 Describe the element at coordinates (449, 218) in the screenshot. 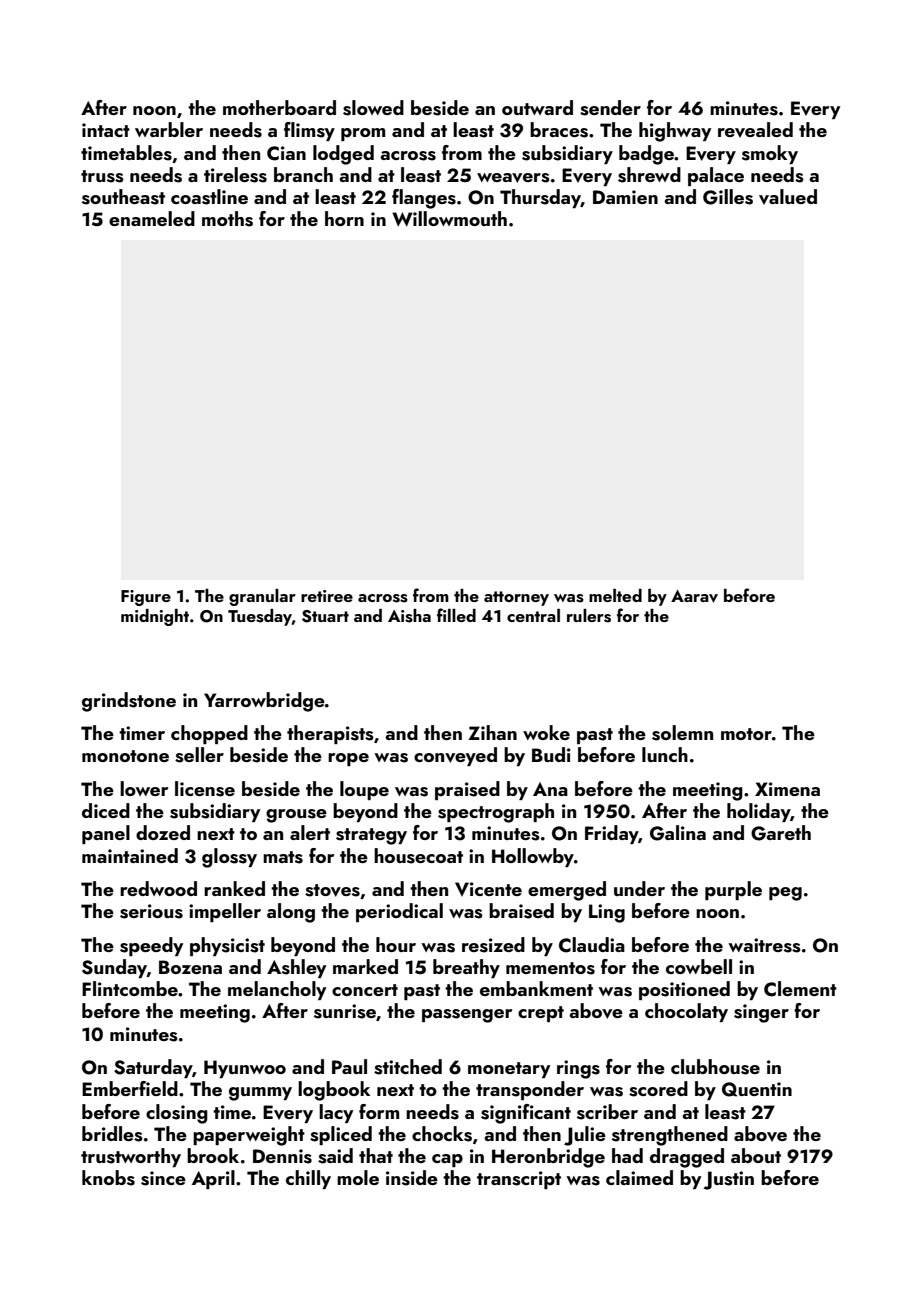

I see `Willowmouth` at that location.
